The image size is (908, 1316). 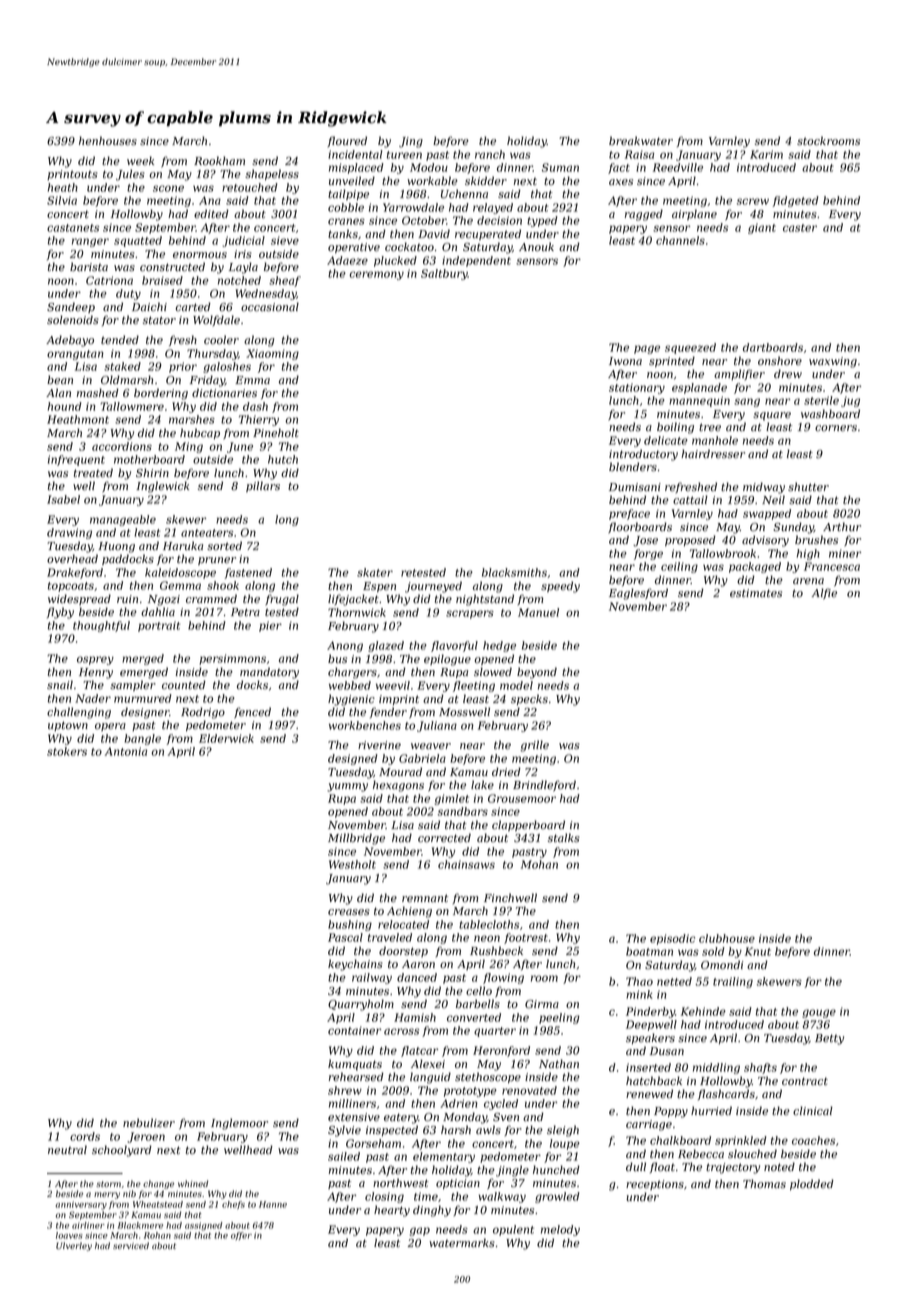 What do you see at coordinates (74, 1246) in the screenshot?
I see `Ulverley` at bounding box center [74, 1246].
